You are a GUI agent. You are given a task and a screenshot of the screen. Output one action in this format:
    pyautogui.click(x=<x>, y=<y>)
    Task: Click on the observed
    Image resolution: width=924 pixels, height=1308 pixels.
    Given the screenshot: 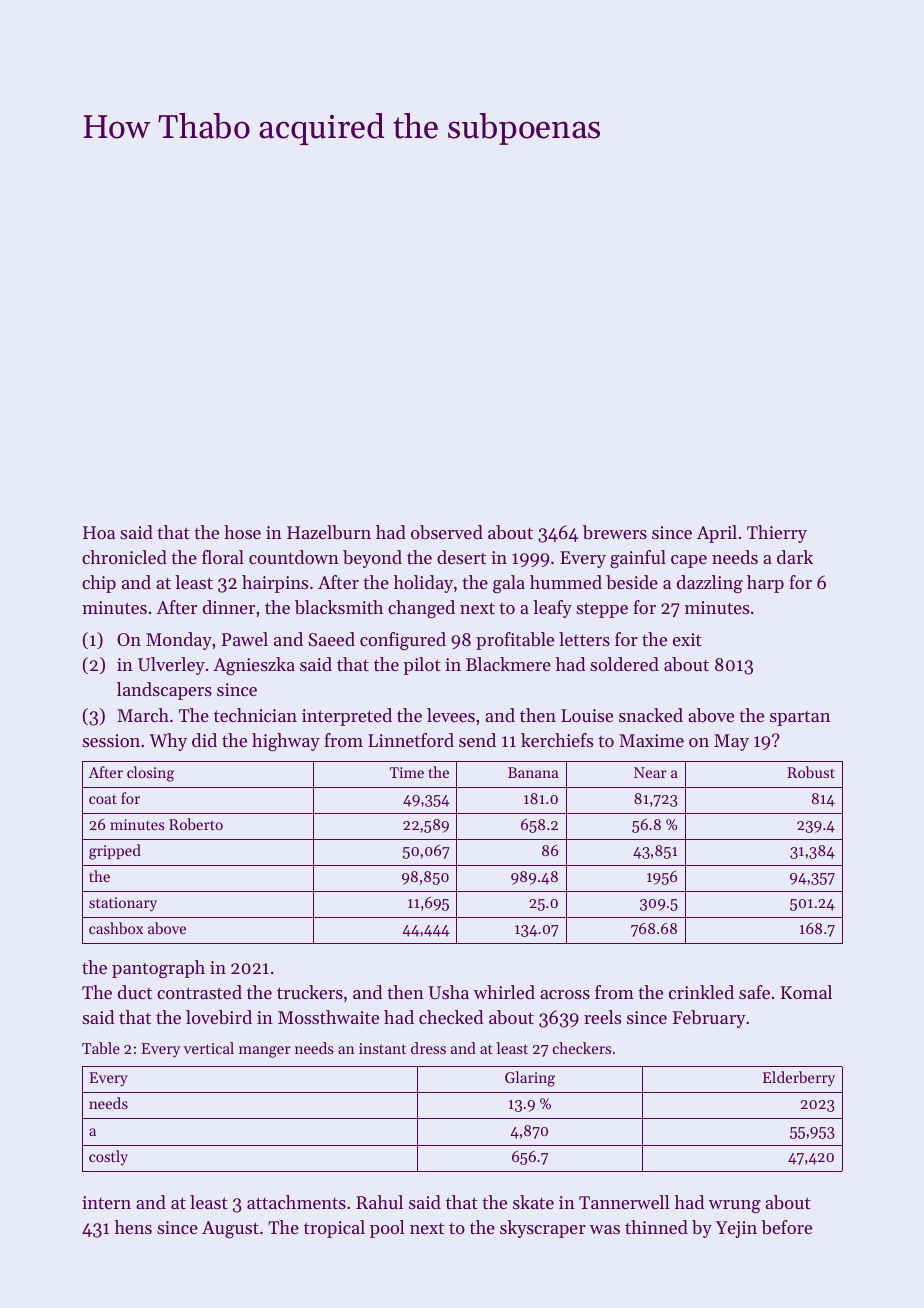 What is the action you would take?
    pyautogui.click(x=447, y=532)
